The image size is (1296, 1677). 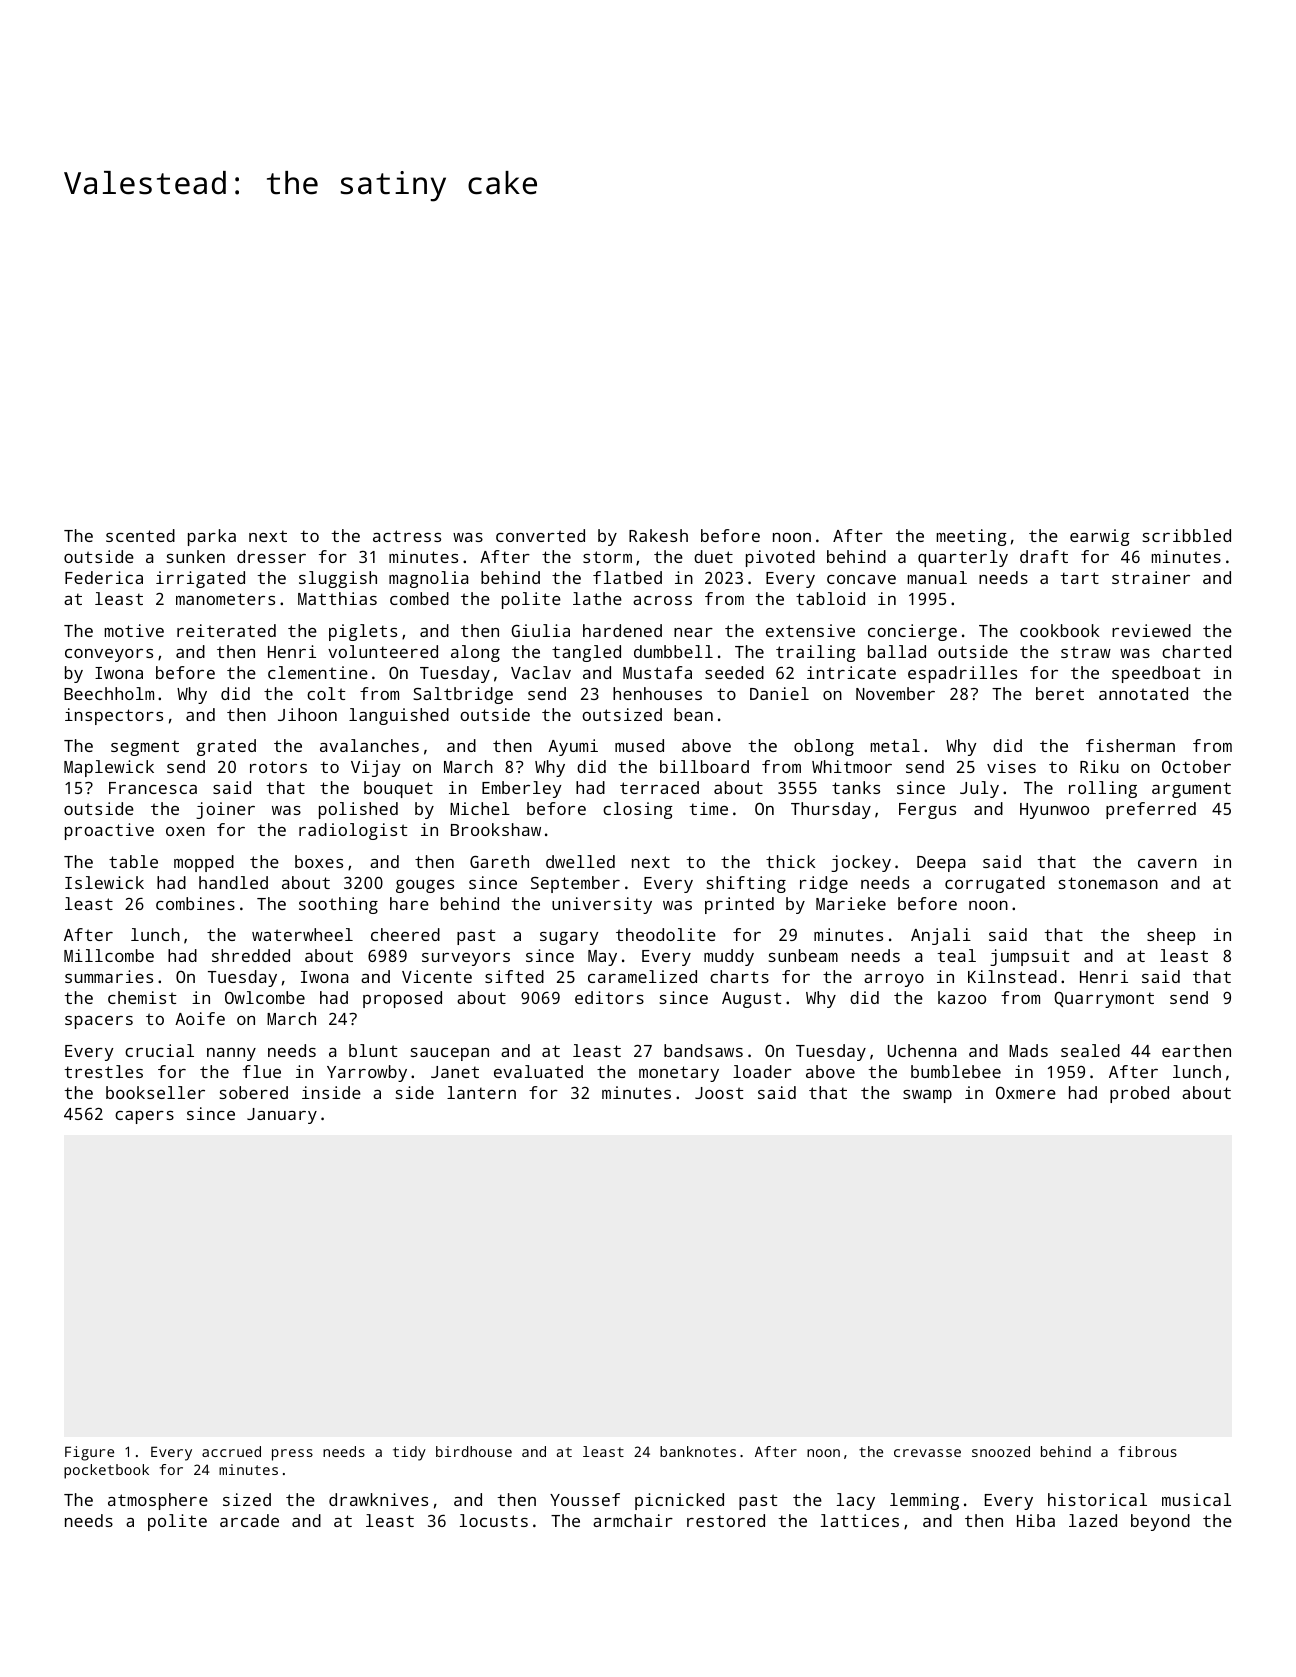 What do you see at coordinates (212, 537) in the screenshot?
I see `parka` at bounding box center [212, 537].
